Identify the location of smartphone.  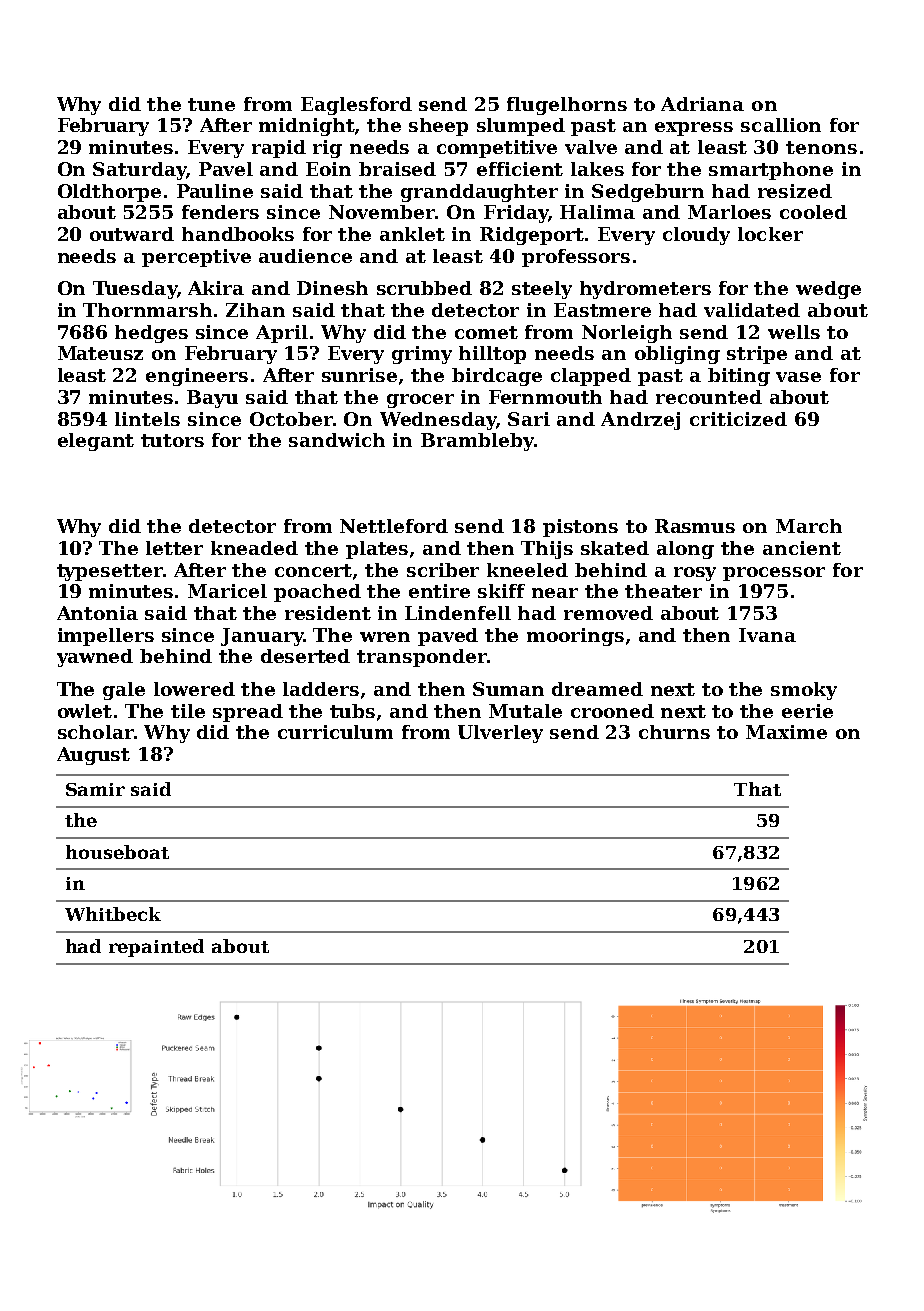
(771, 171).
